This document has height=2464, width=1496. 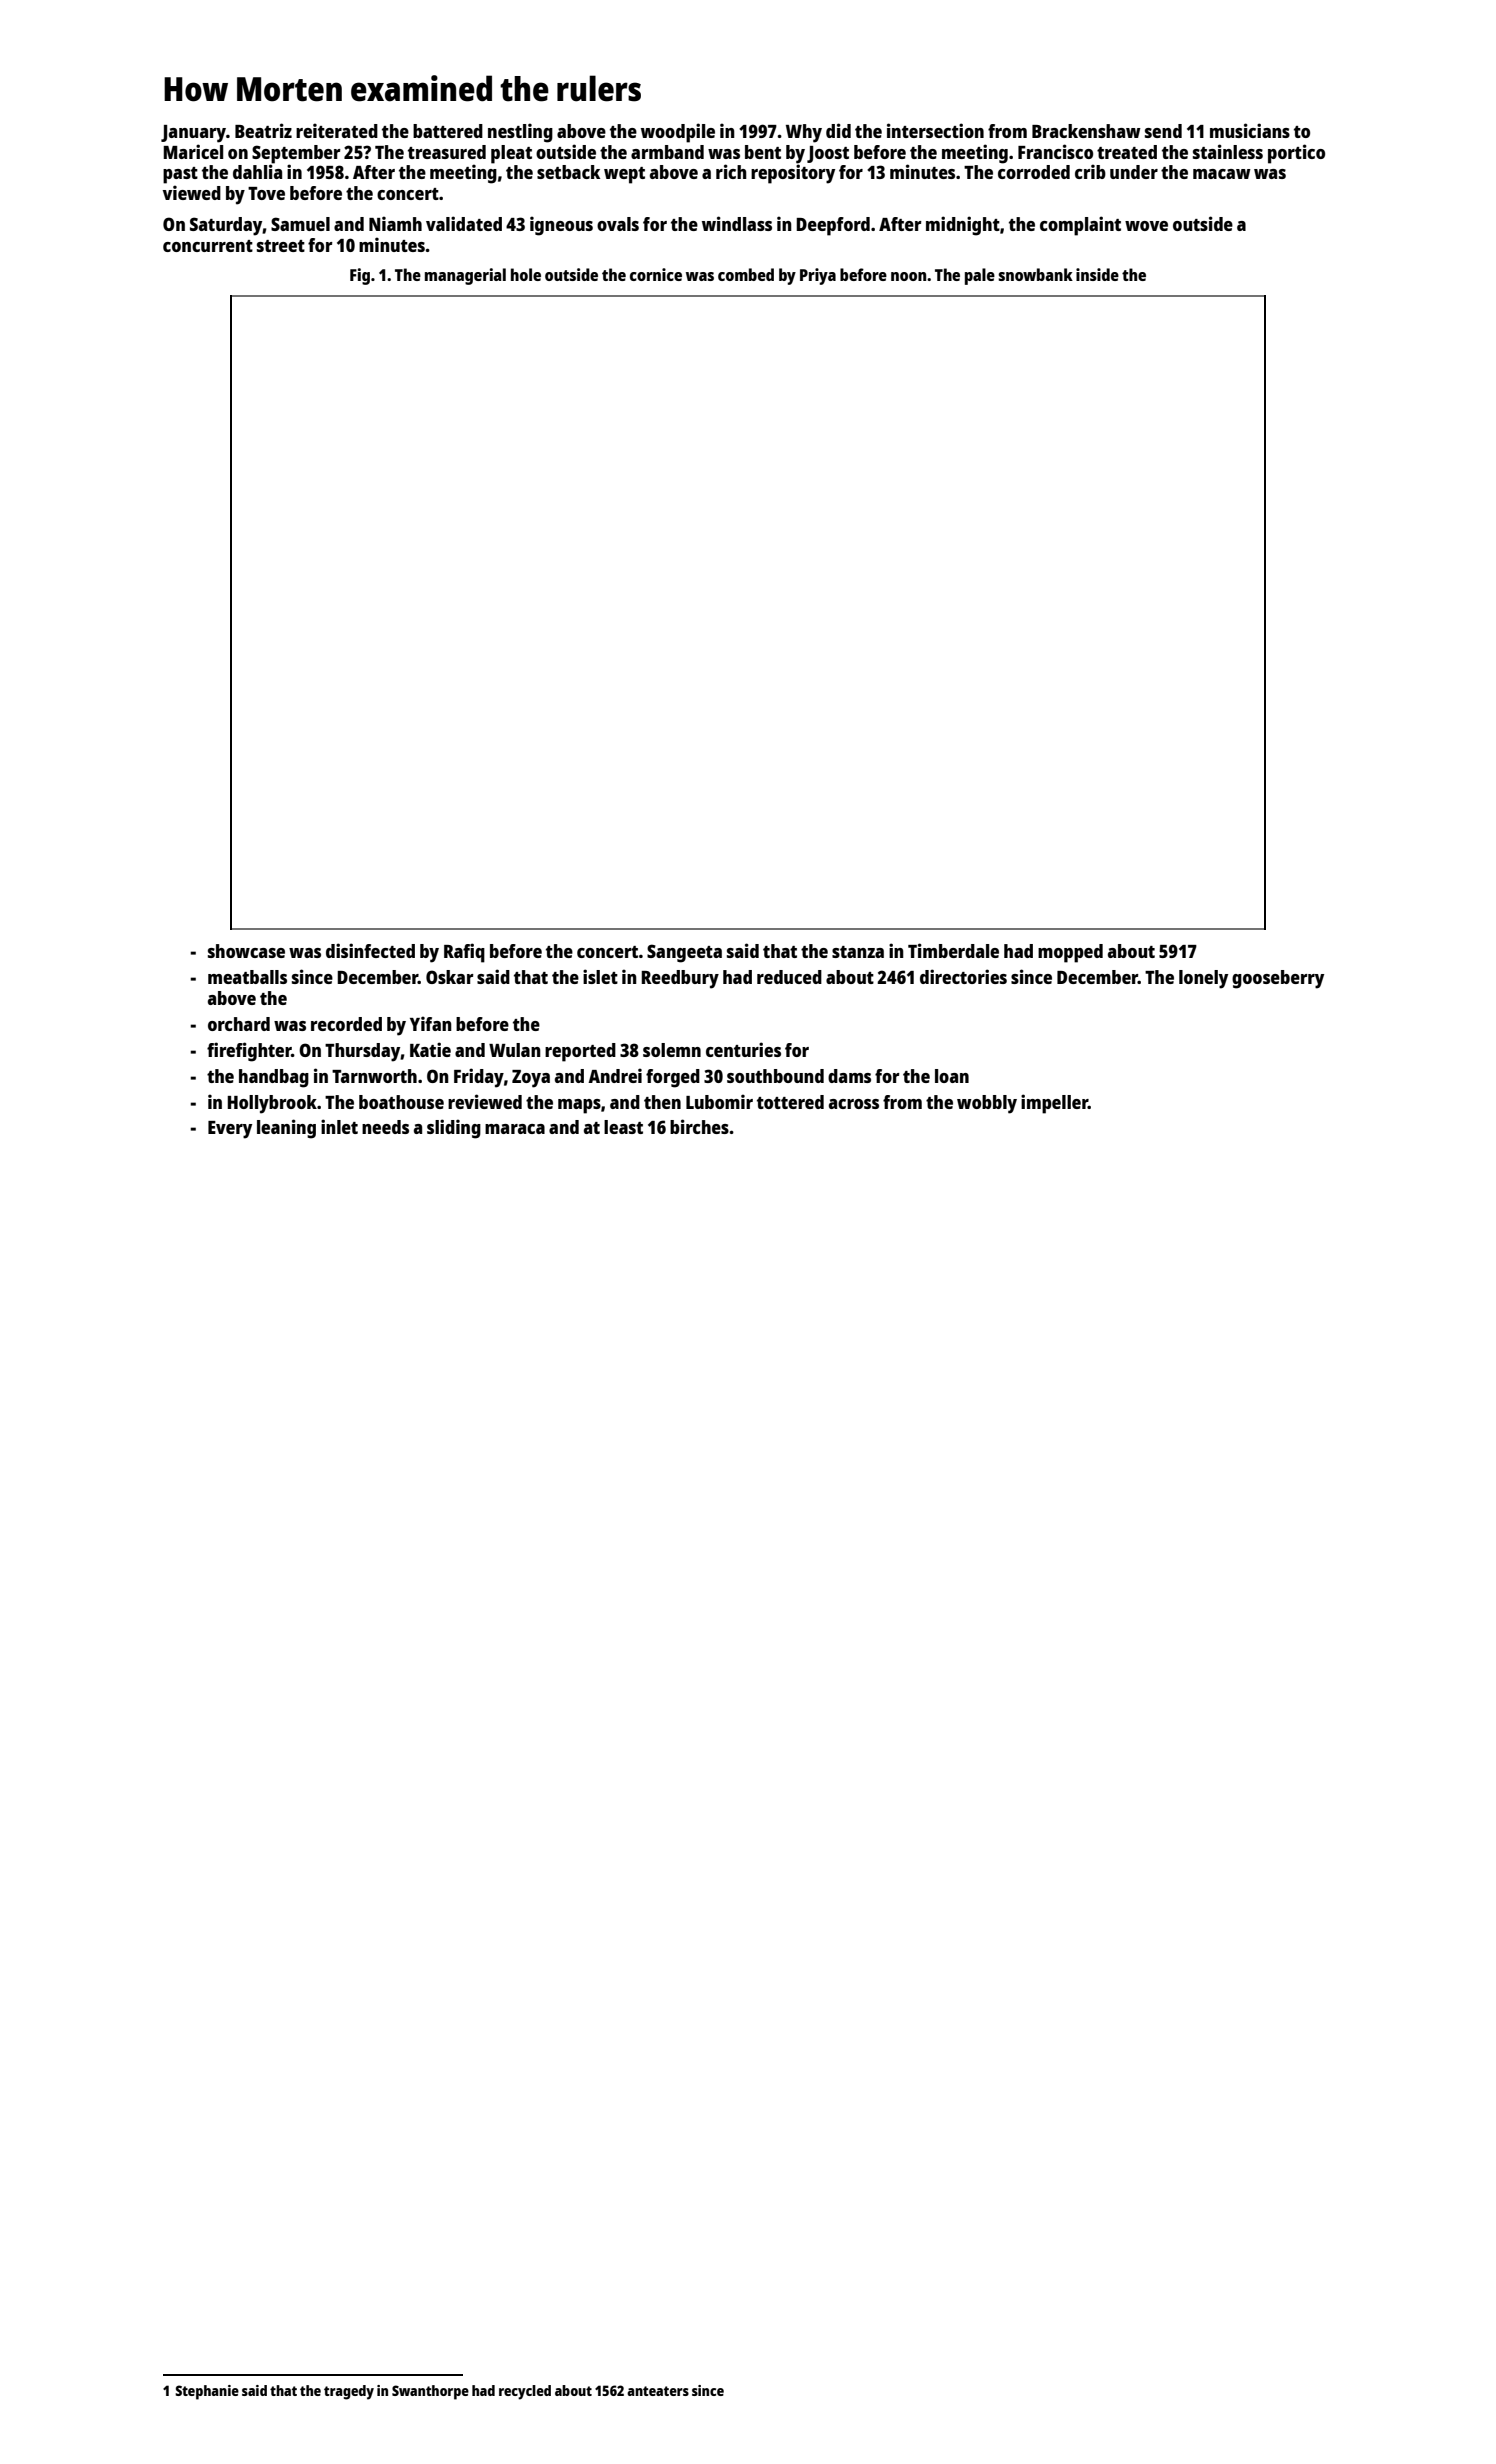 What do you see at coordinates (1163, 131) in the document?
I see `send` at bounding box center [1163, 131].
